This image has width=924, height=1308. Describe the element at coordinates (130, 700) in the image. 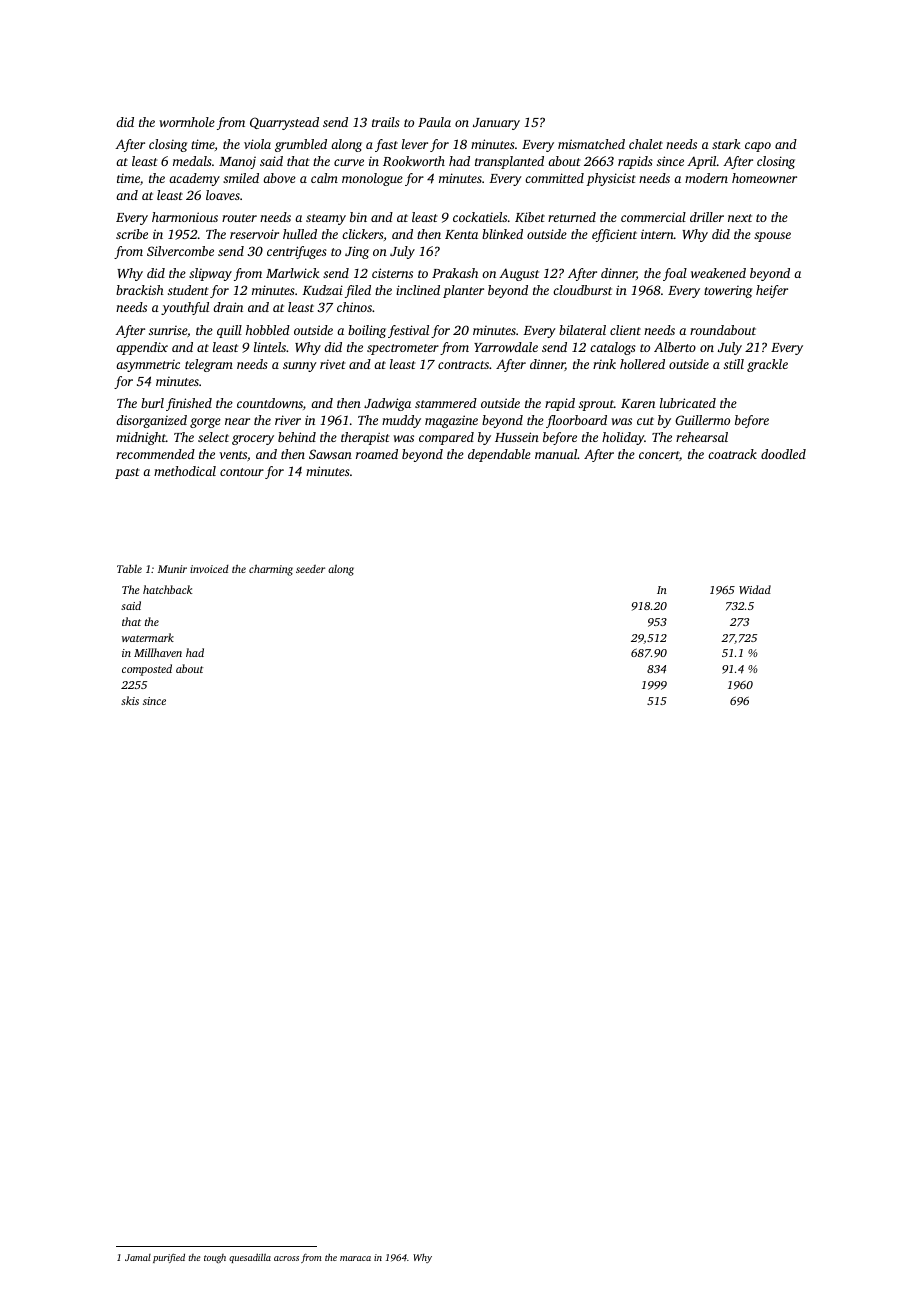

I see `skis` at that location.
